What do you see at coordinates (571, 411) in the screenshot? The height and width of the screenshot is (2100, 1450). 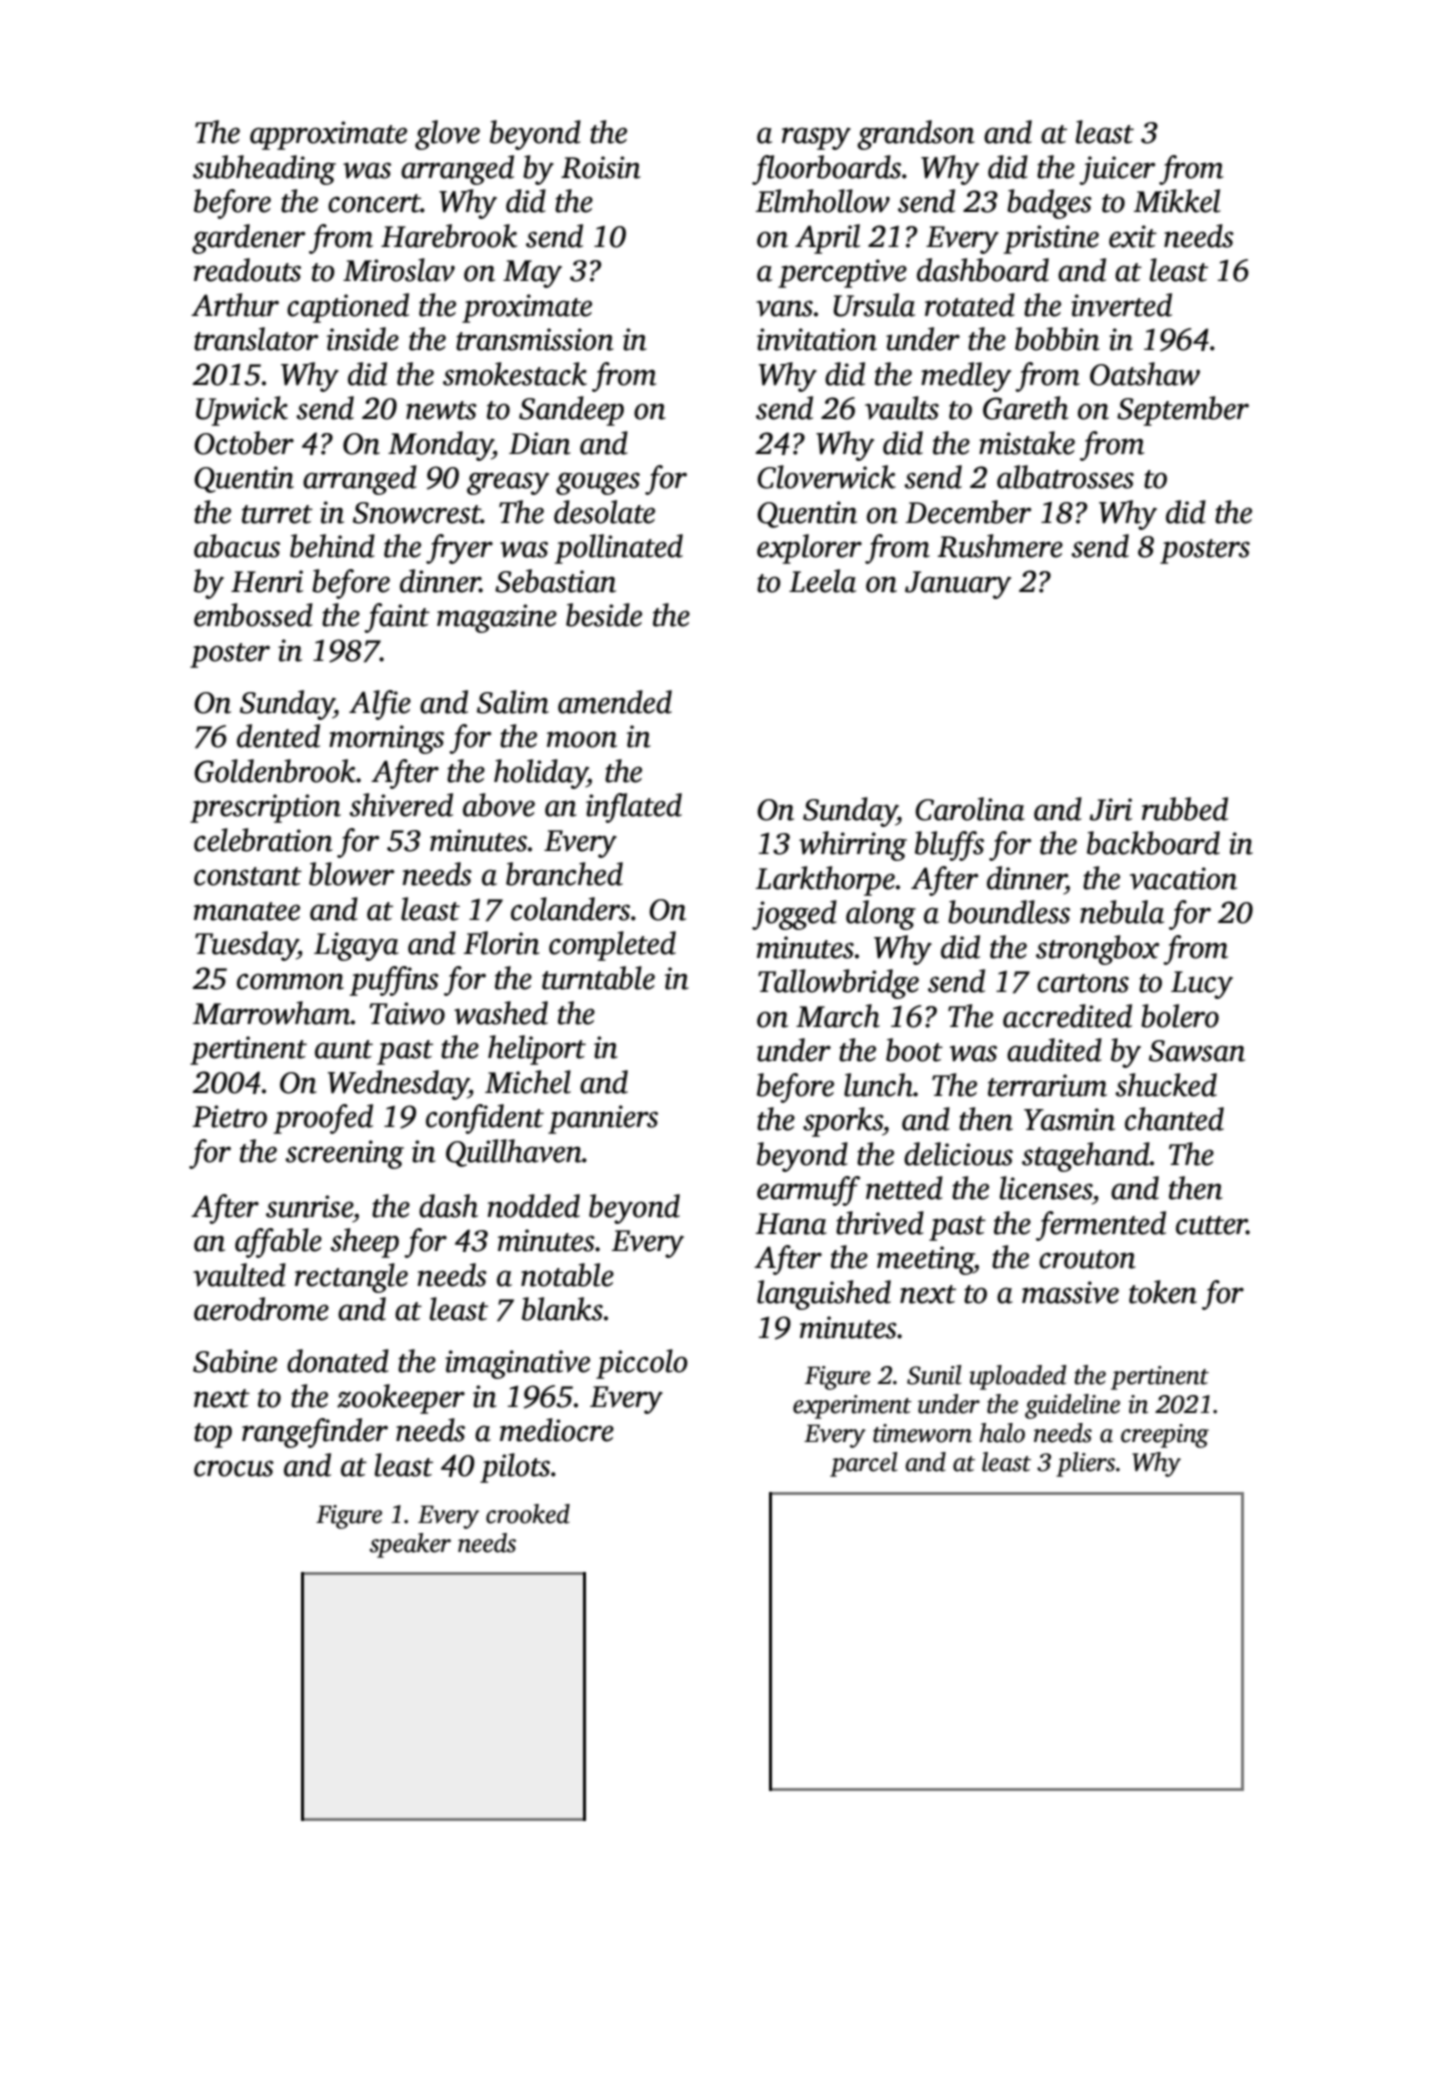 I see `Sandeep` at bounding box center [571, 411].
